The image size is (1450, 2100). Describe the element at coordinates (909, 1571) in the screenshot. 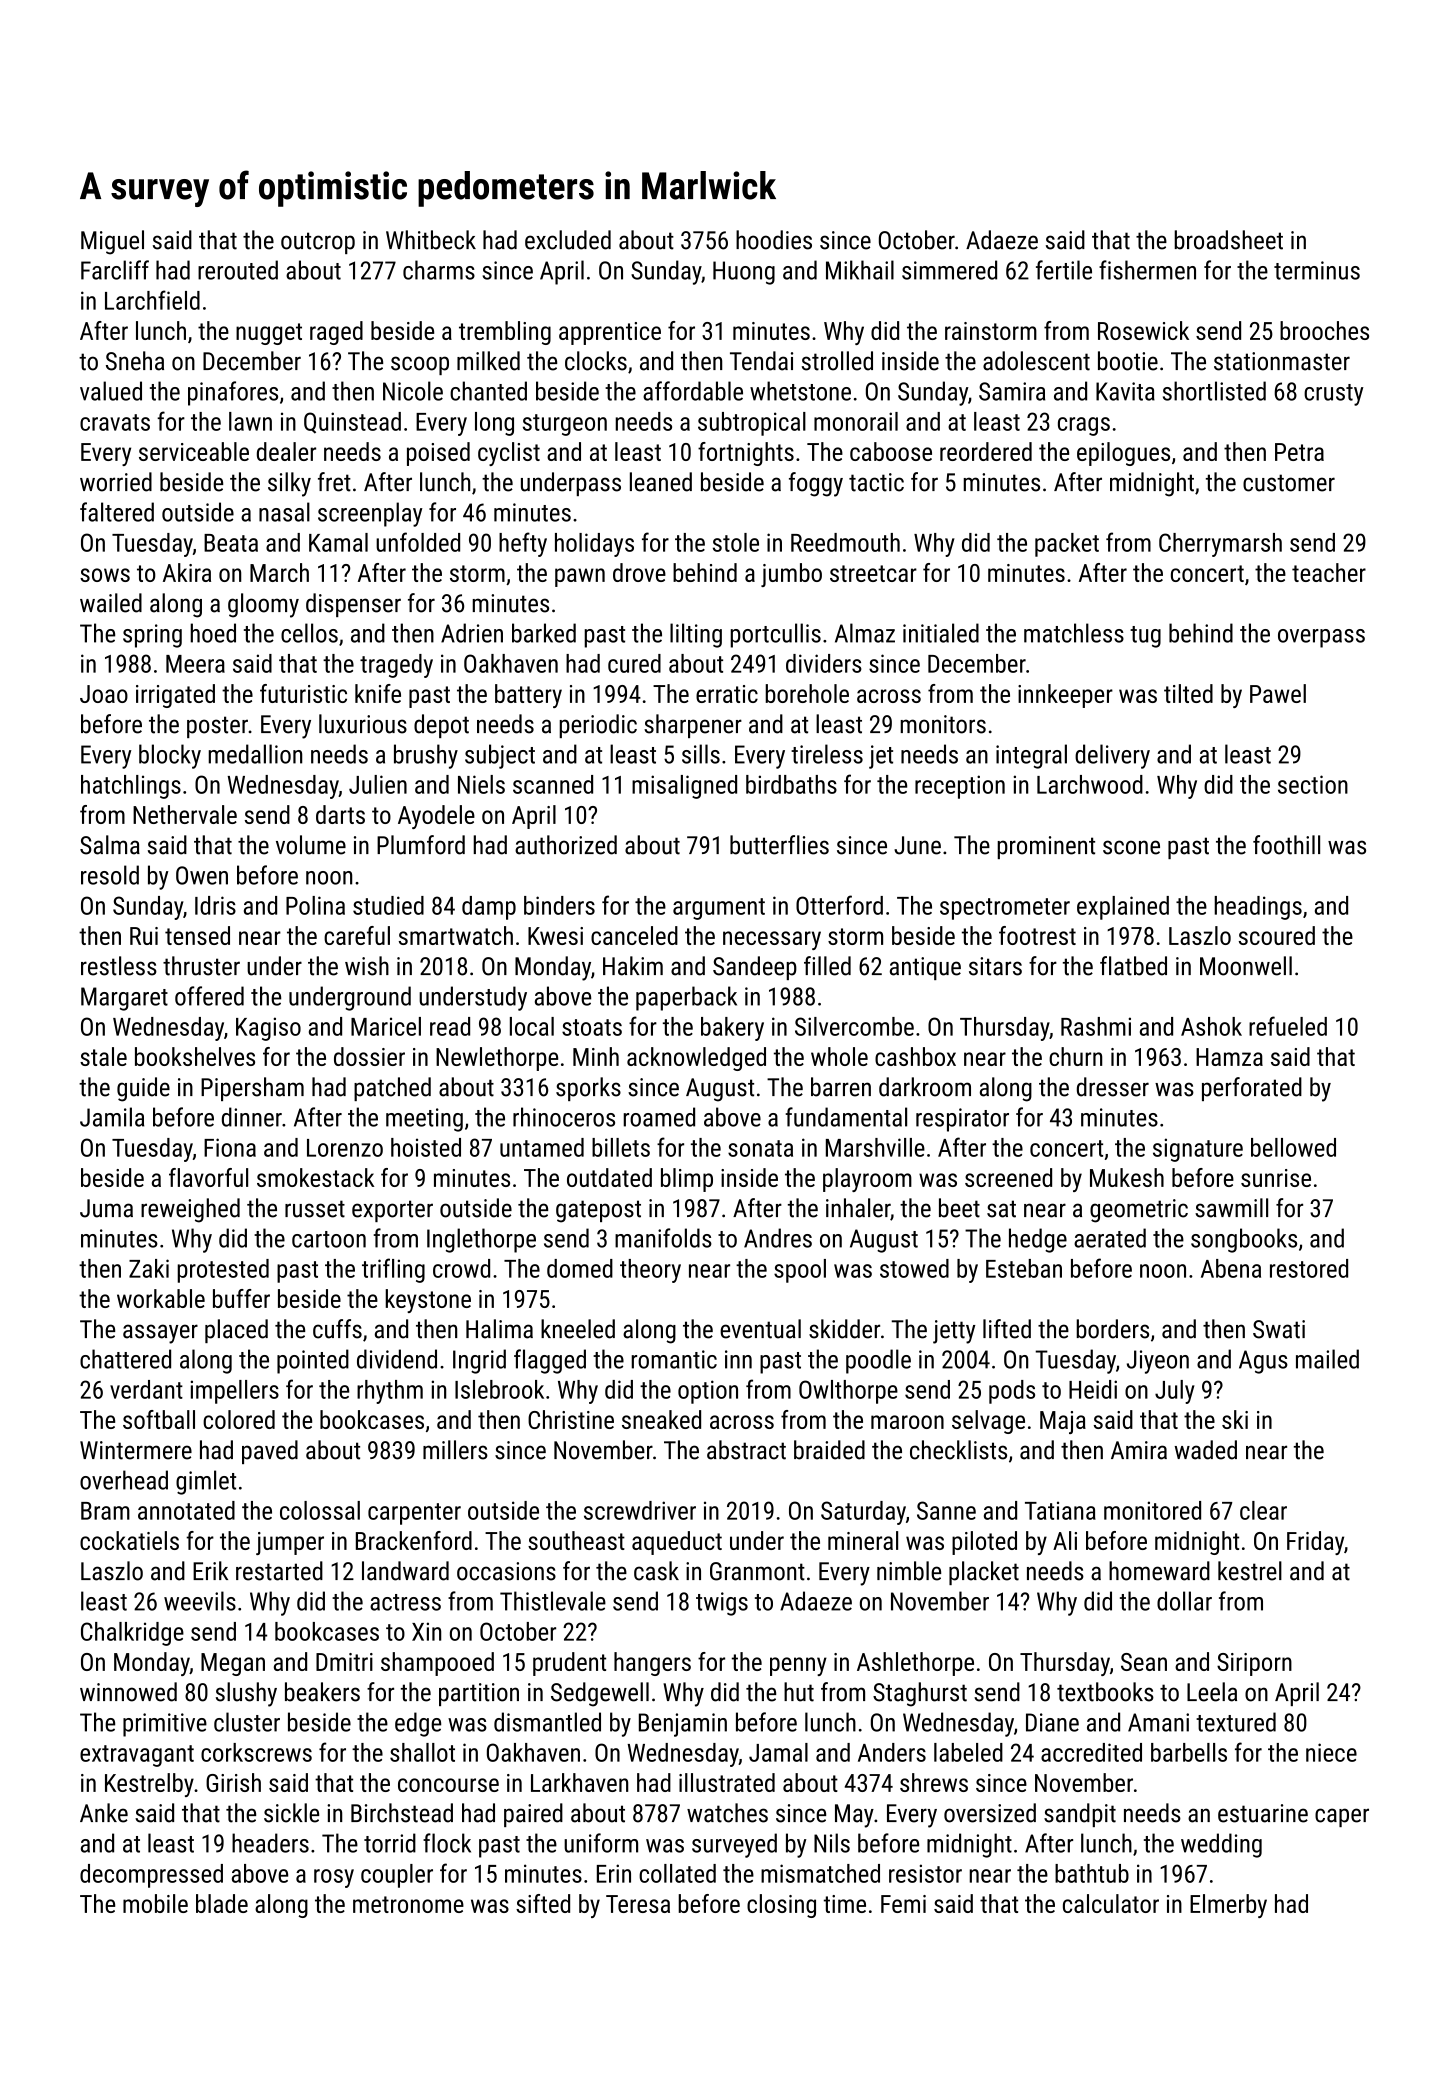

I see `nimble` at that location.
